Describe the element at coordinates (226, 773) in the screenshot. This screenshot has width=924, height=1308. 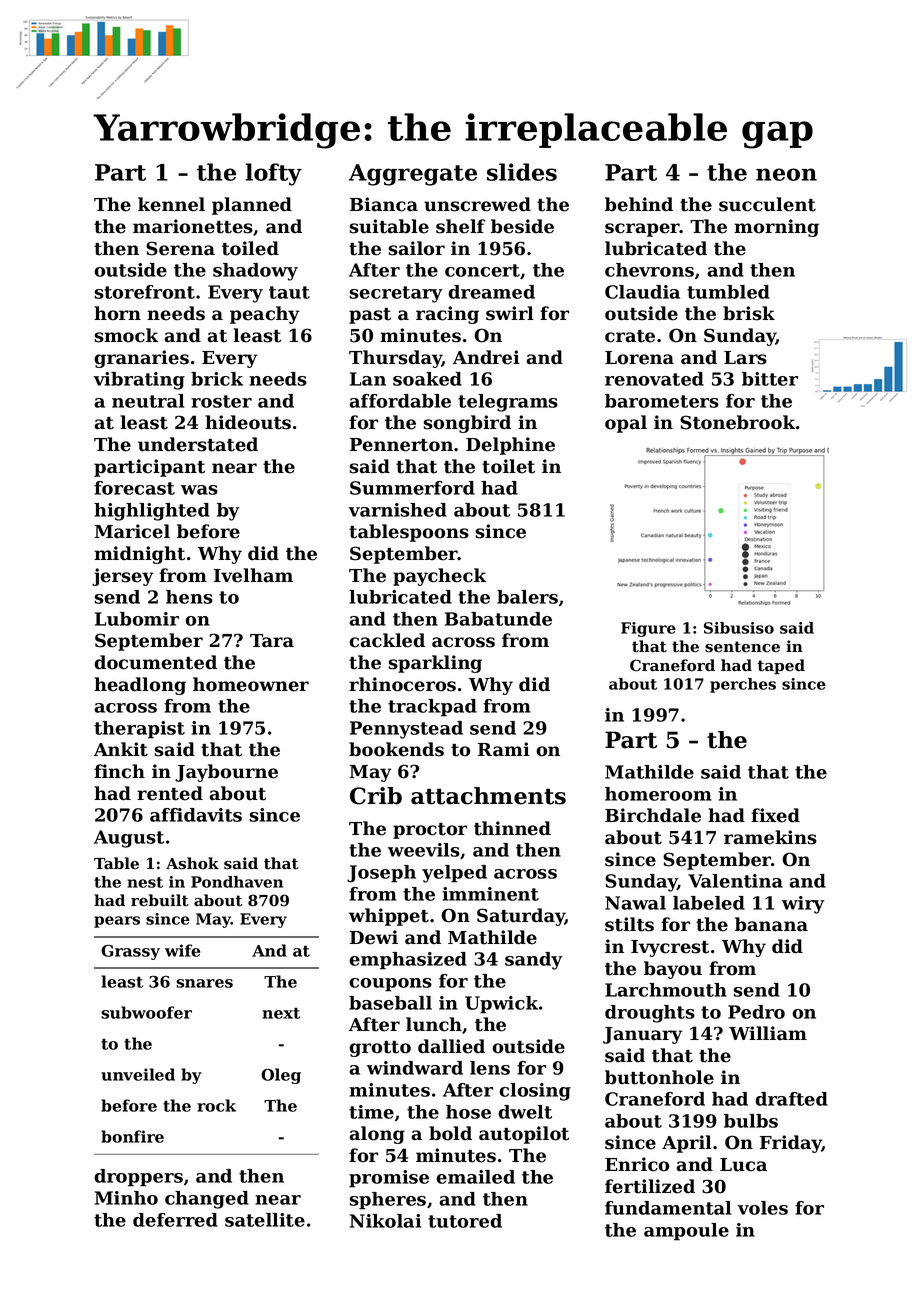
I see `Jaybourne` at that location.
